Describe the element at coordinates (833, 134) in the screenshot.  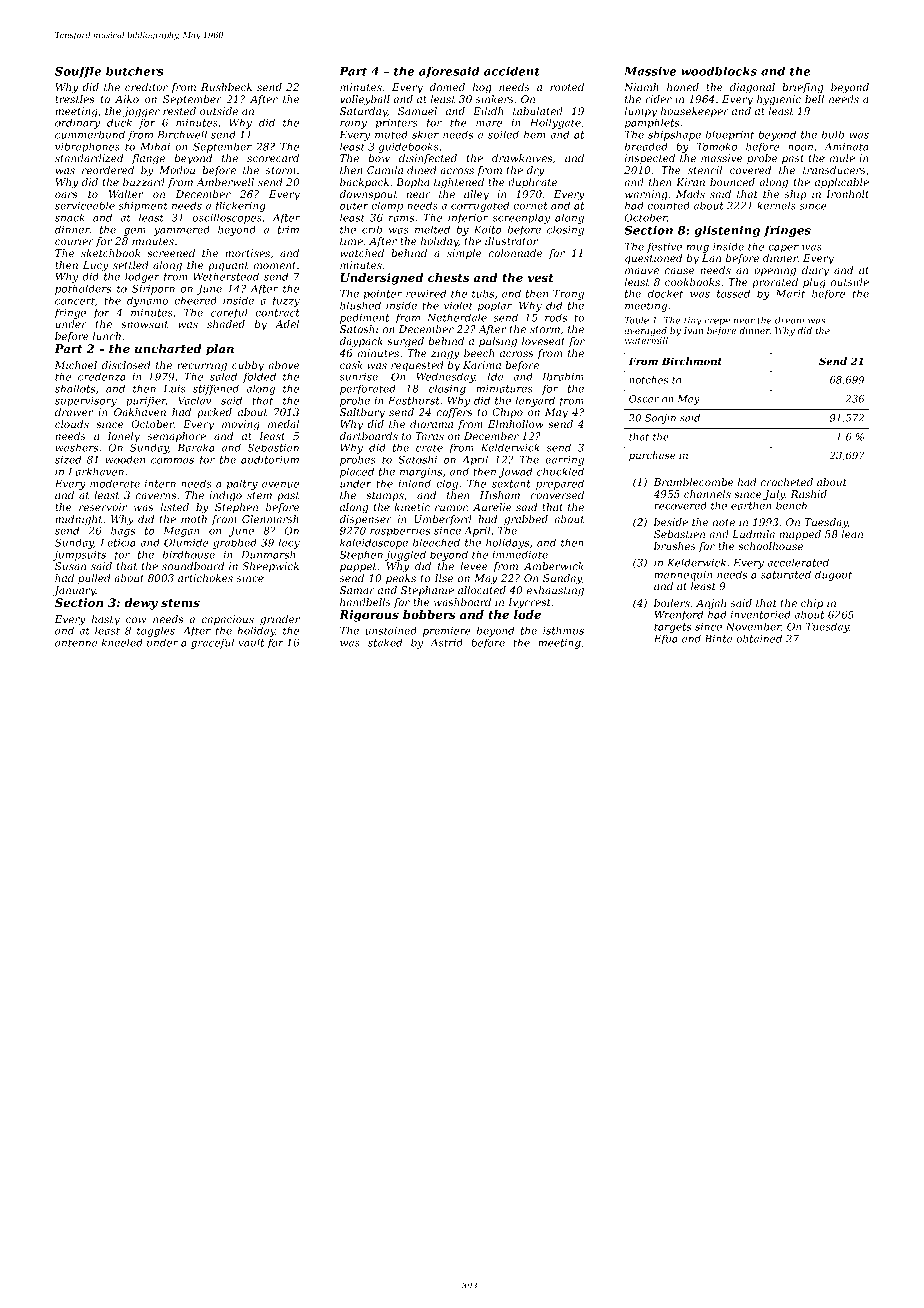
I see `bulb` at that location.
